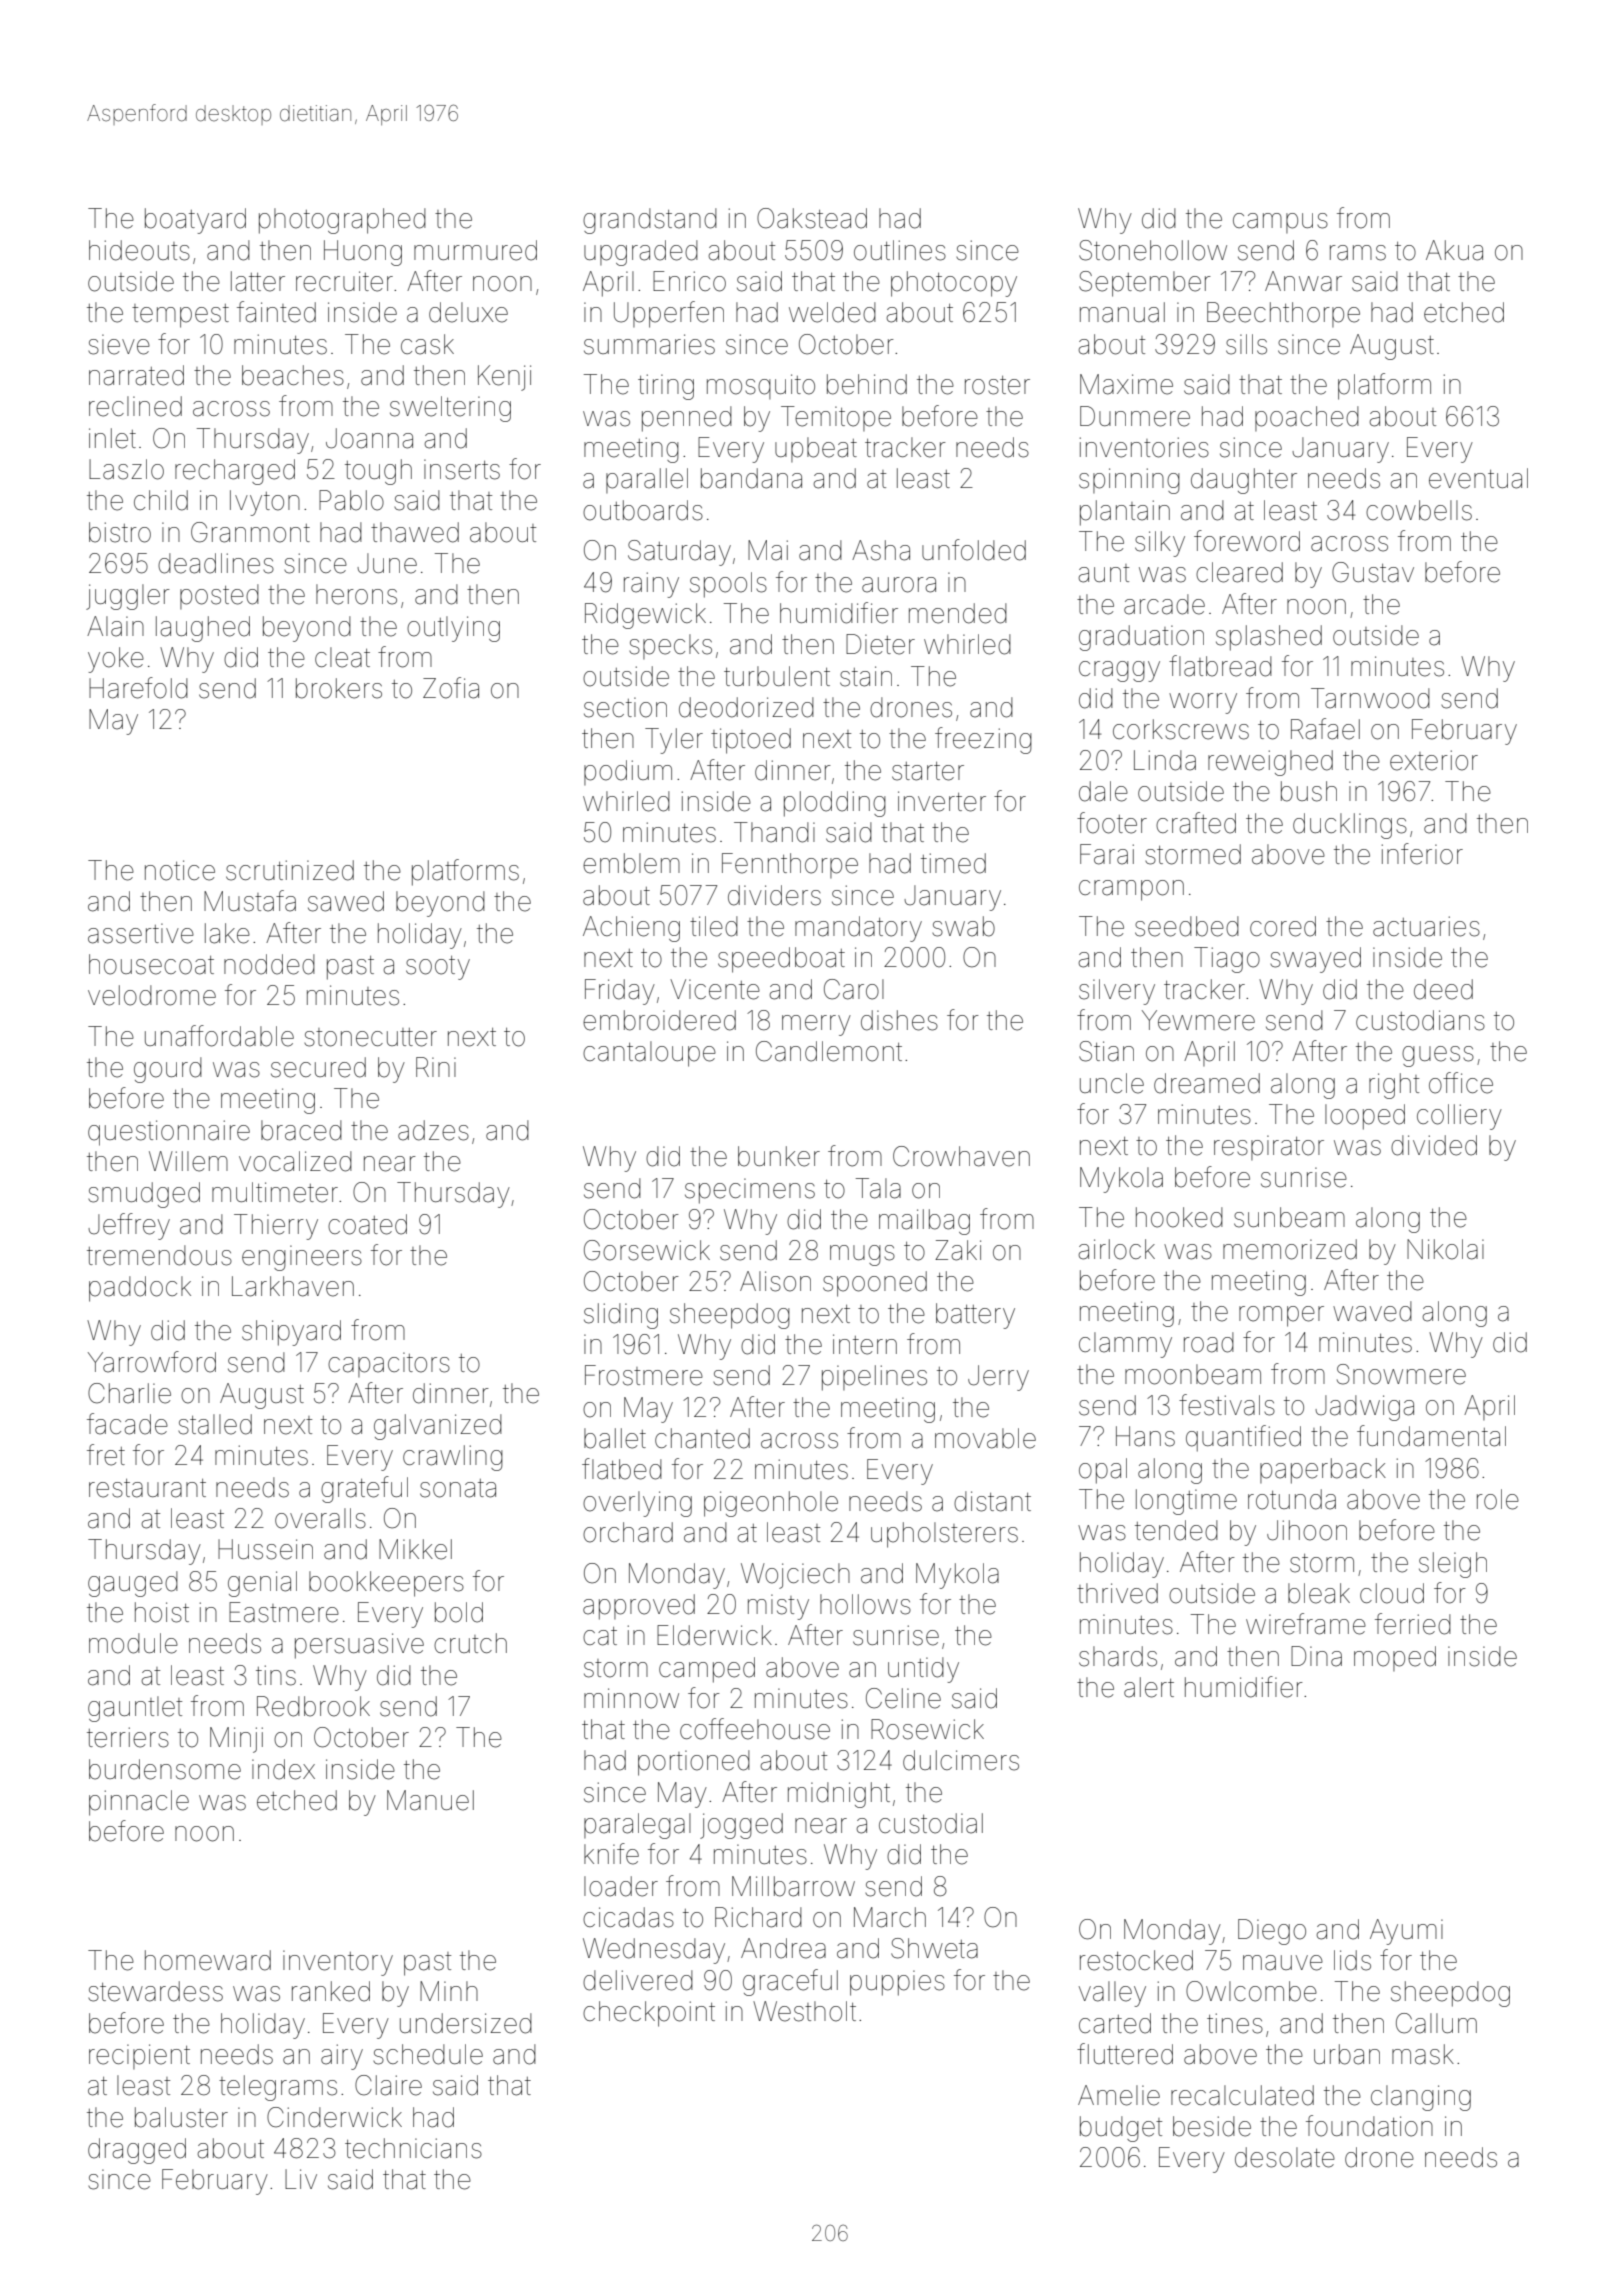  Describe the element at coordinates (195, 221) in the screenshot. I see `boatyard` at that location.
